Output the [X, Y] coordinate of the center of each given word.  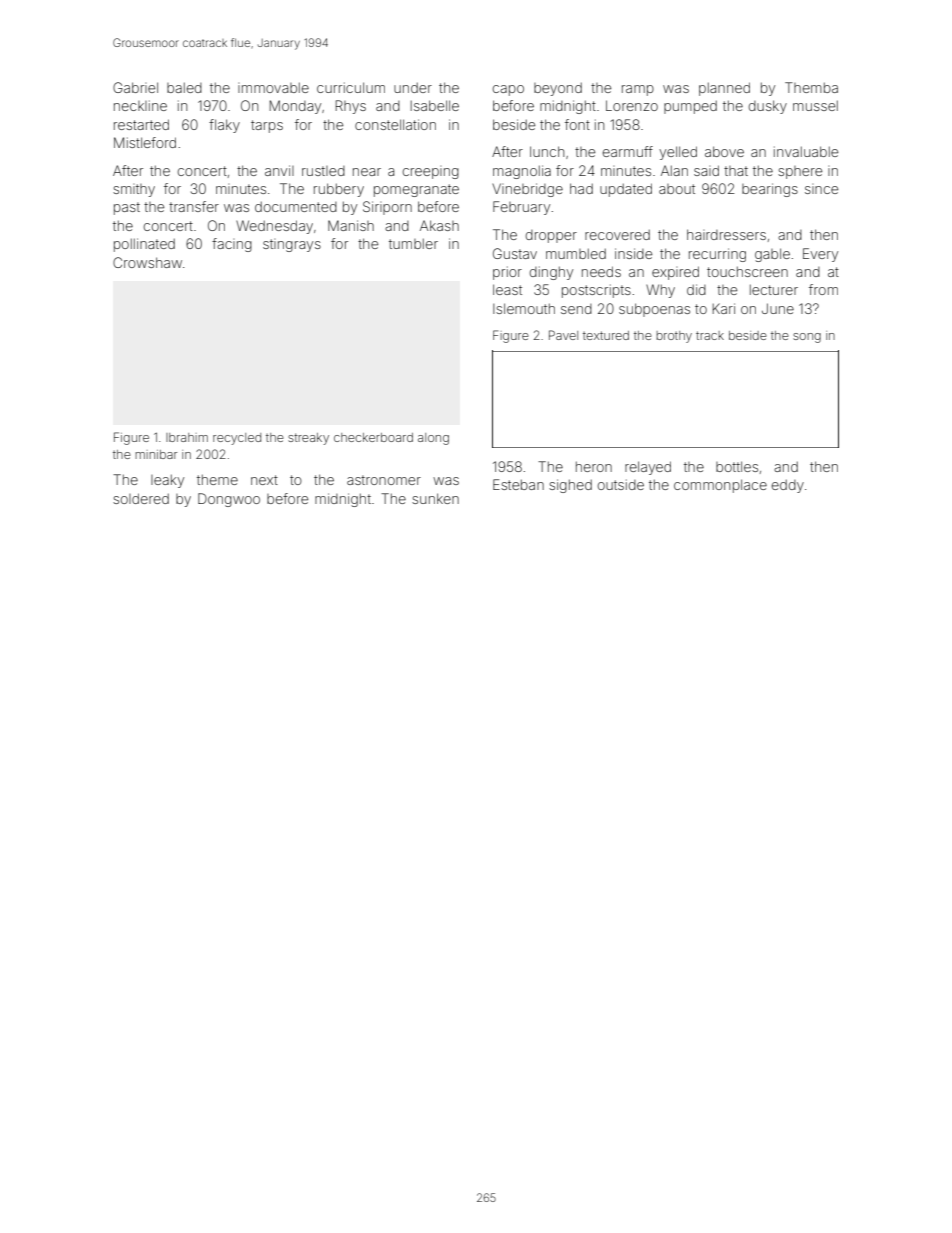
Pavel [563, 335]
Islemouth [524, 308]
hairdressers [726, 234]
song [807, 338]
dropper [551, 236]
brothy [674, 337]
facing [232, 245]
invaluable [806, 151]
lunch [547, 151]
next [264, 480]
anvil [279, 170]
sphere [800, 172]
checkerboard [373, 437]
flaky [224, 126]
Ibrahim [187, 437]
